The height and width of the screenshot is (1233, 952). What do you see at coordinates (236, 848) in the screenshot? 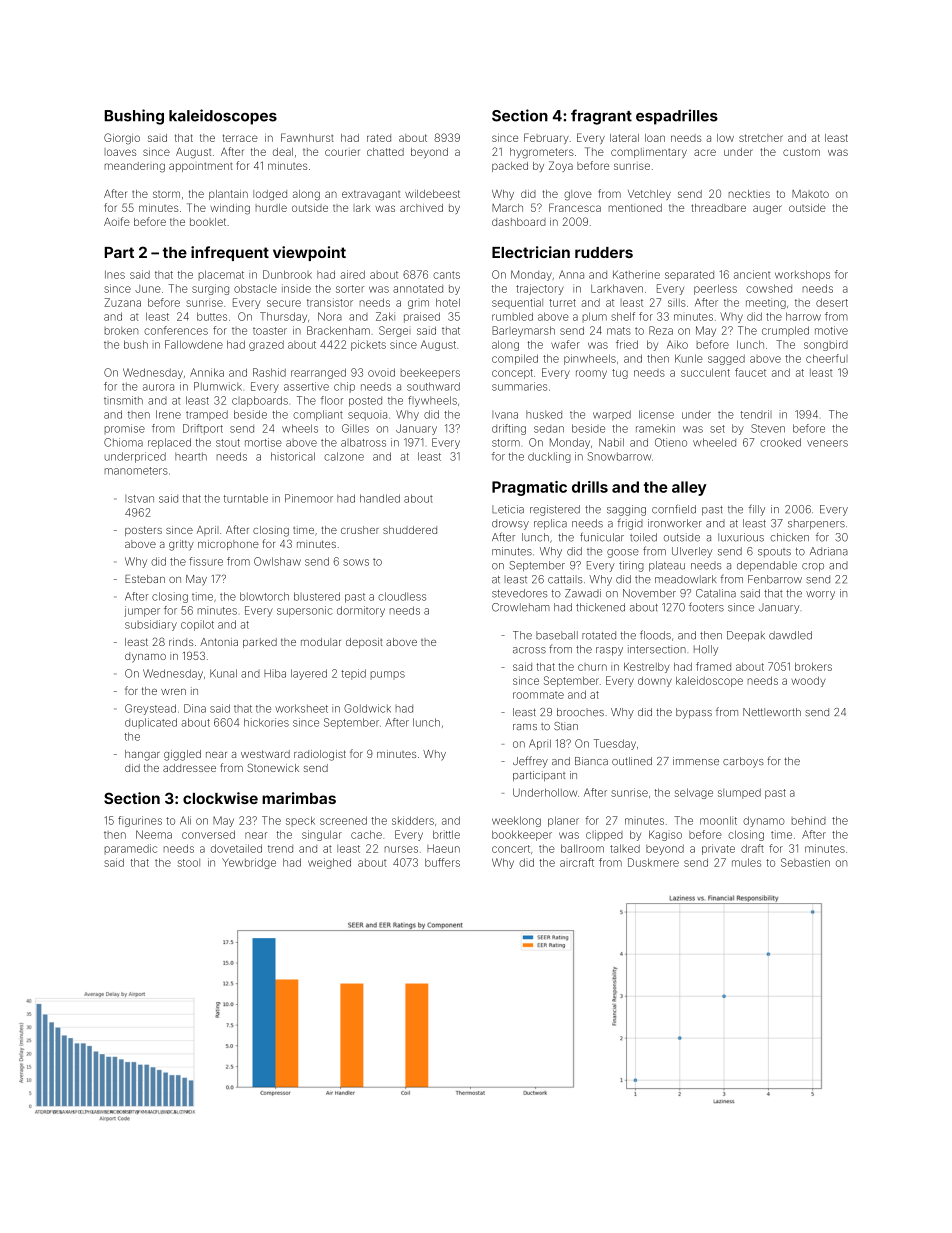
I see `dovetailed` at bounding box center [236, 848].
